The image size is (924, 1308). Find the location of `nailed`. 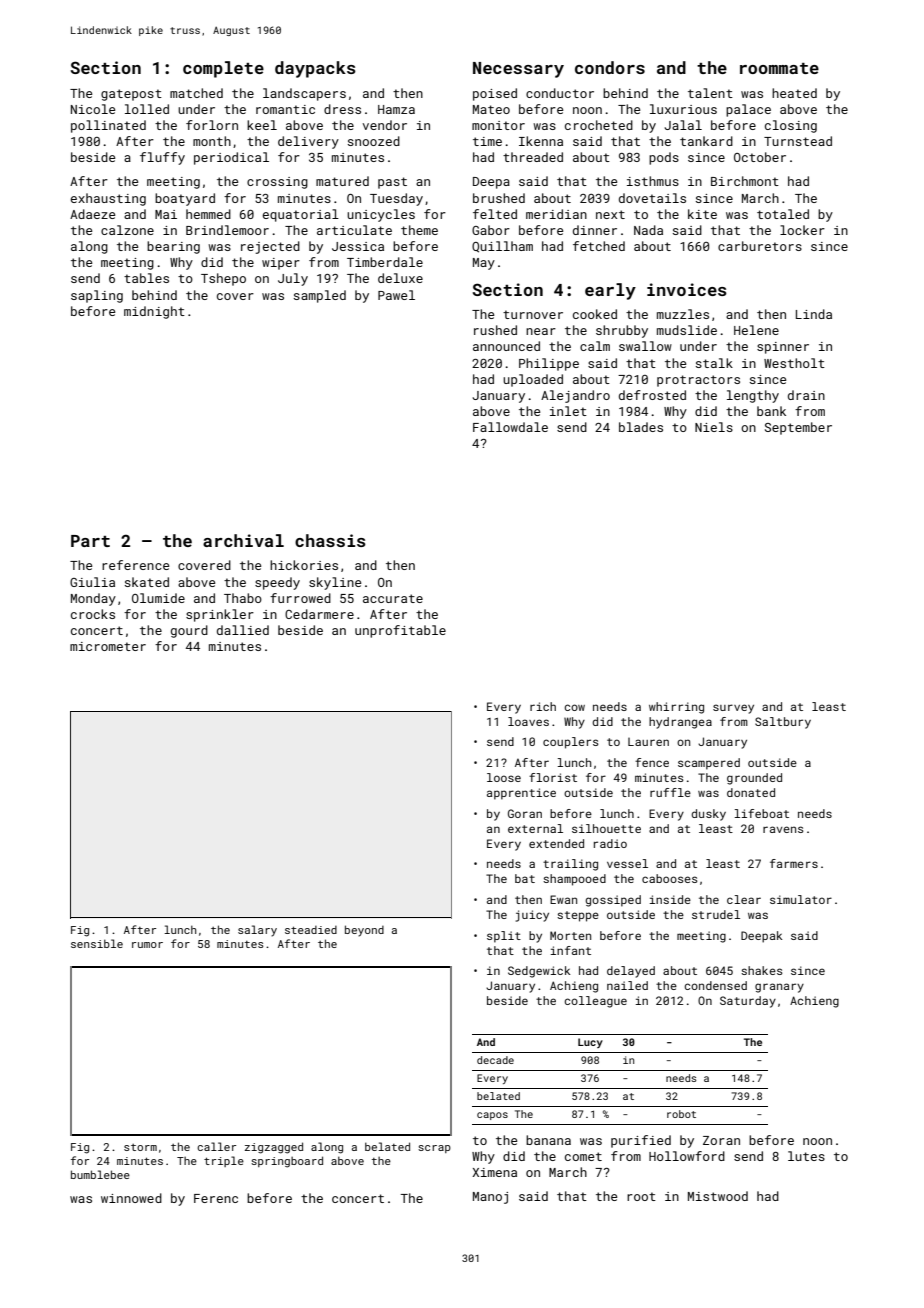

nailed is located at coordinates (627, 985).
